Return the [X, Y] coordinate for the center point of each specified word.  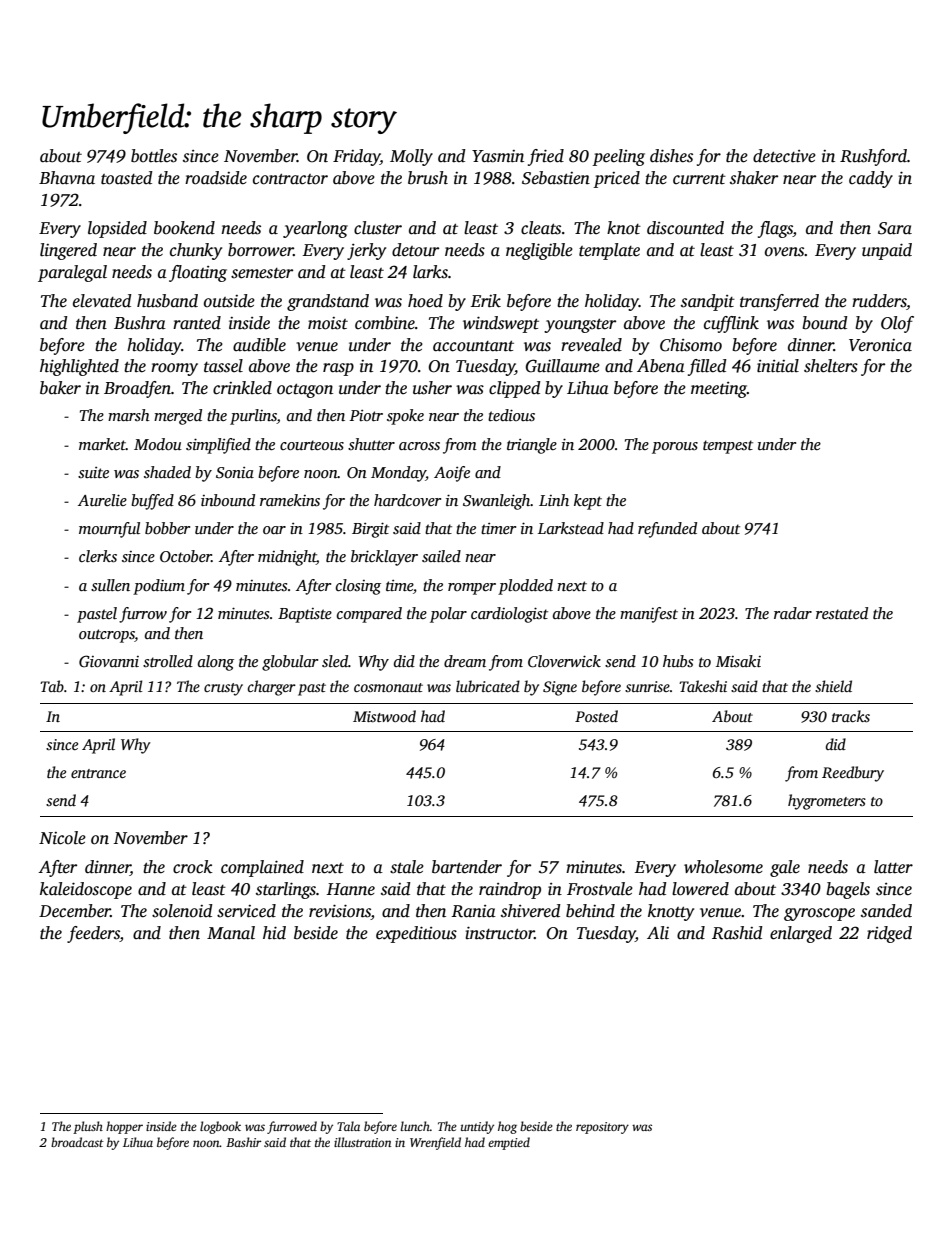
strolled [168, 661]
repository [602, 1128]
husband [167, 301]
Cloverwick [564, 661]
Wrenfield [435, 1143]
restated [842, 613]
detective [784, 156]
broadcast [77, 1142]
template [609, 251]
